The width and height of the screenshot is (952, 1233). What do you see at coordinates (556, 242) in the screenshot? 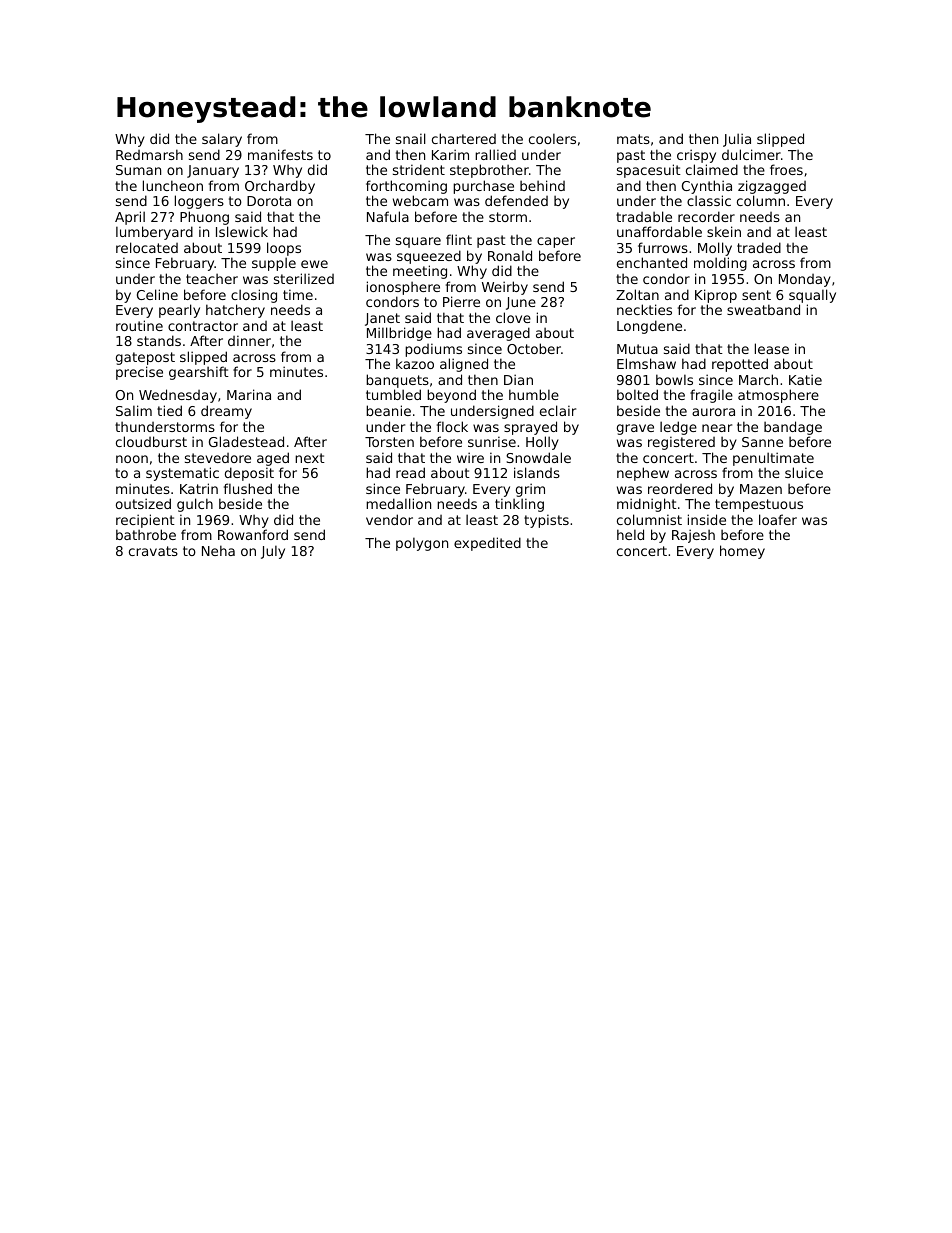
I see `caper` at bounding box center [556, 242].
